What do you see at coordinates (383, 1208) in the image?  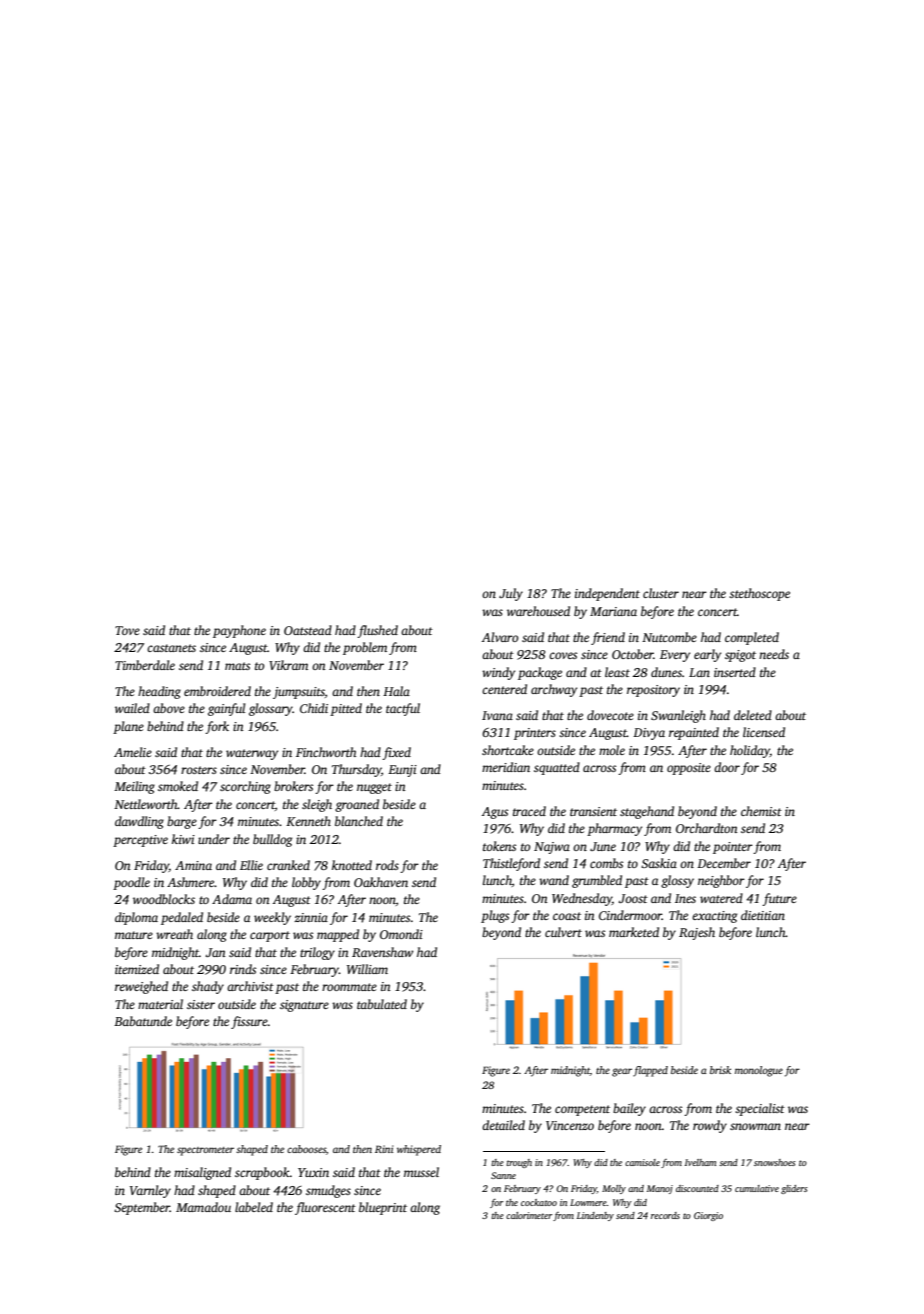 I see `blueprint` at bounding box center [383, 1208].
